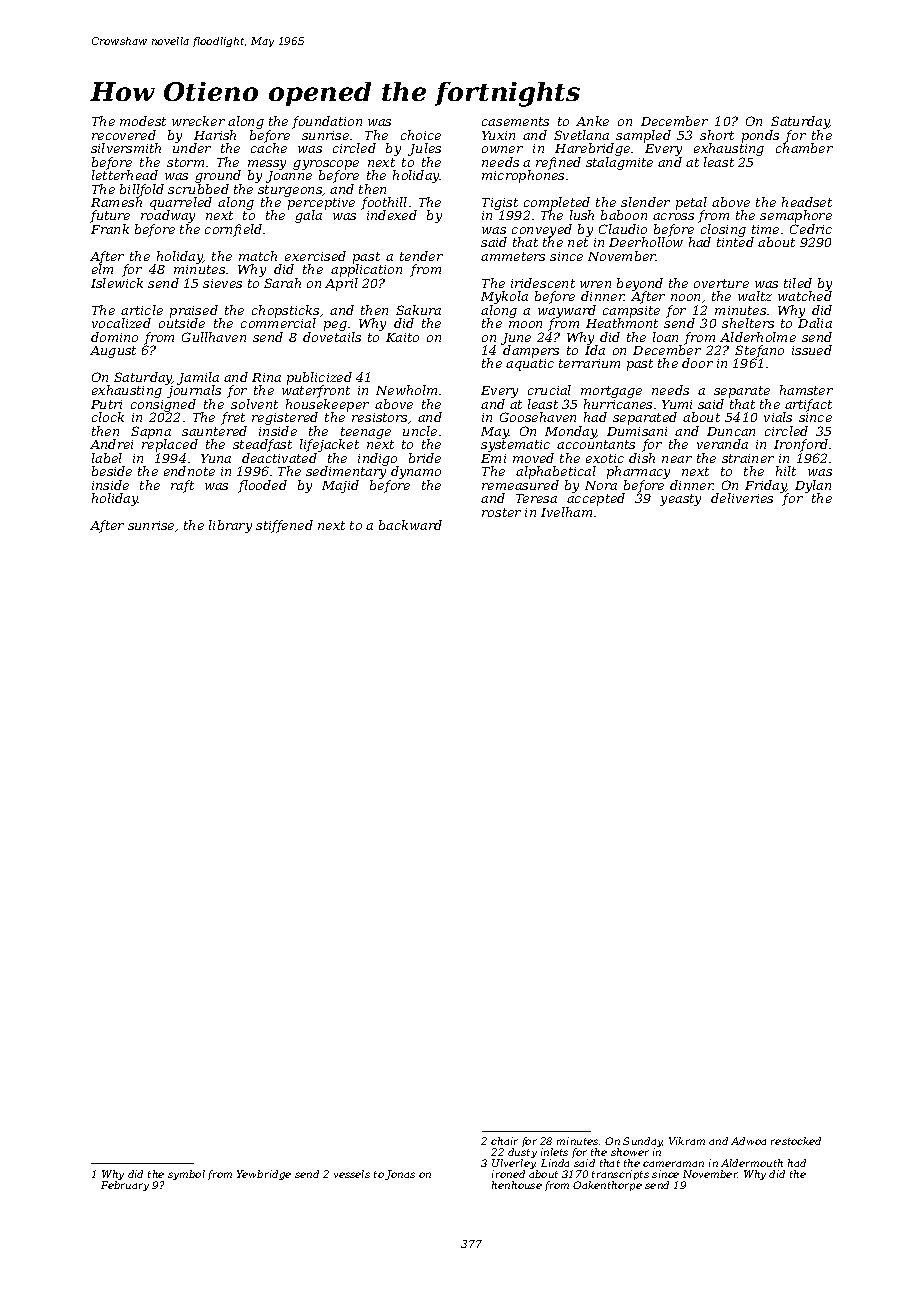 The height and width of the document is (1308, 924). I want to click on deliveries, so click(742, 498).
